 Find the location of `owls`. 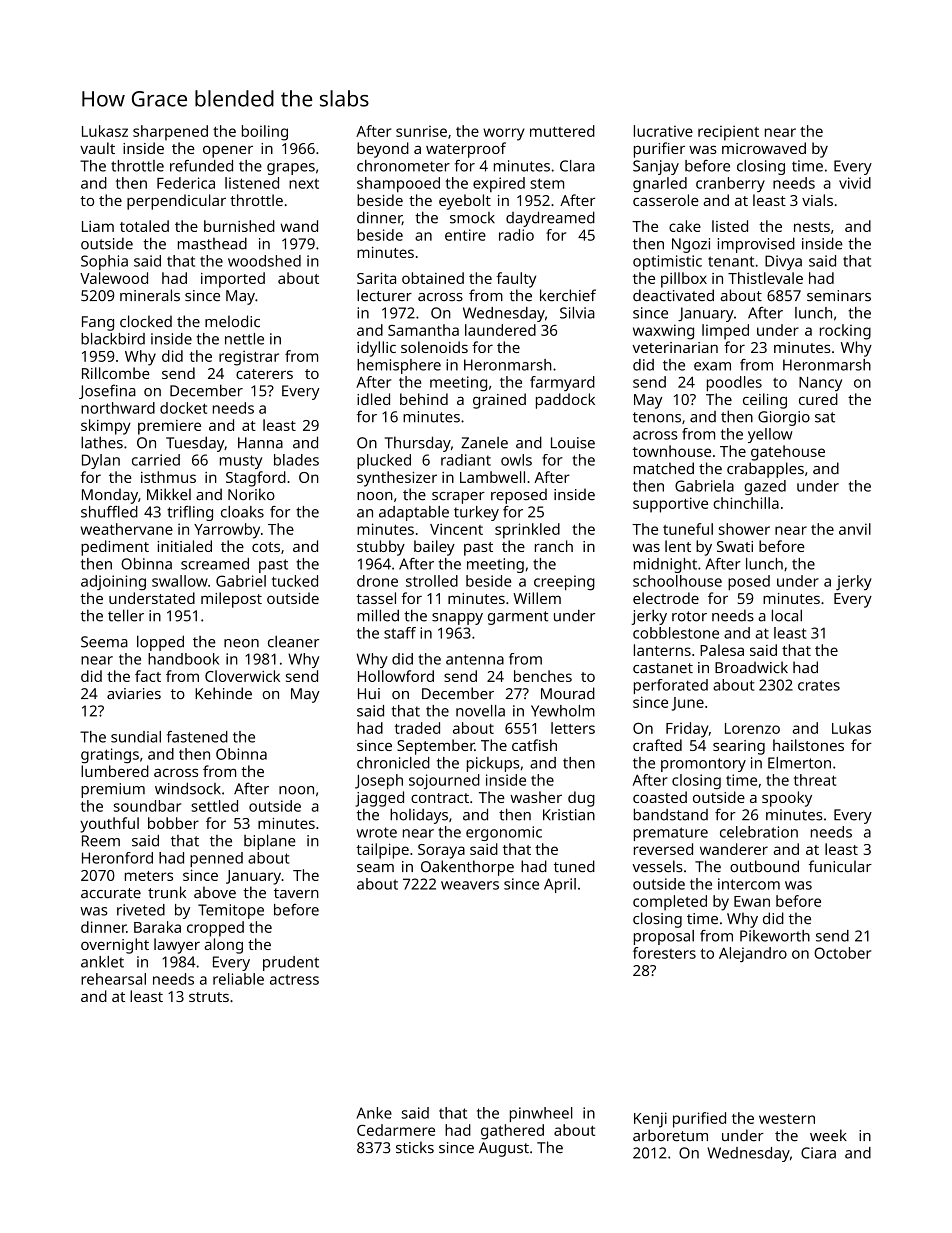

owls is located at coordinates (516, 460).
